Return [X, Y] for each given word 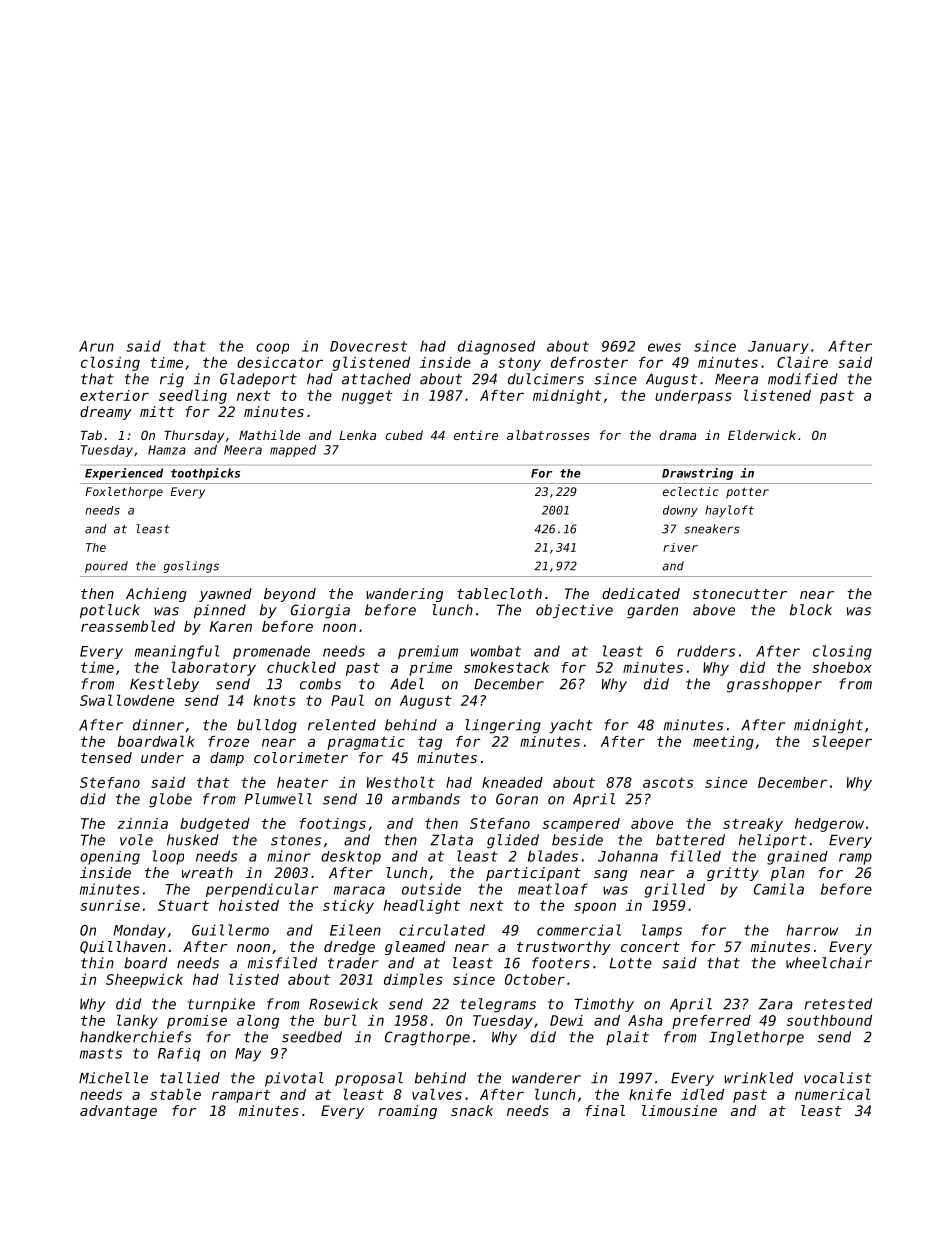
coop [272, 348]
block [811, 610]
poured [106, 567]
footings [332, 825]
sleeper [842, 742]
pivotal [294, 1079]
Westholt [401, 782]
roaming [407, 1112]
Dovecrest [368, 346]
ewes [664, 347]
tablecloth [499, 593]
